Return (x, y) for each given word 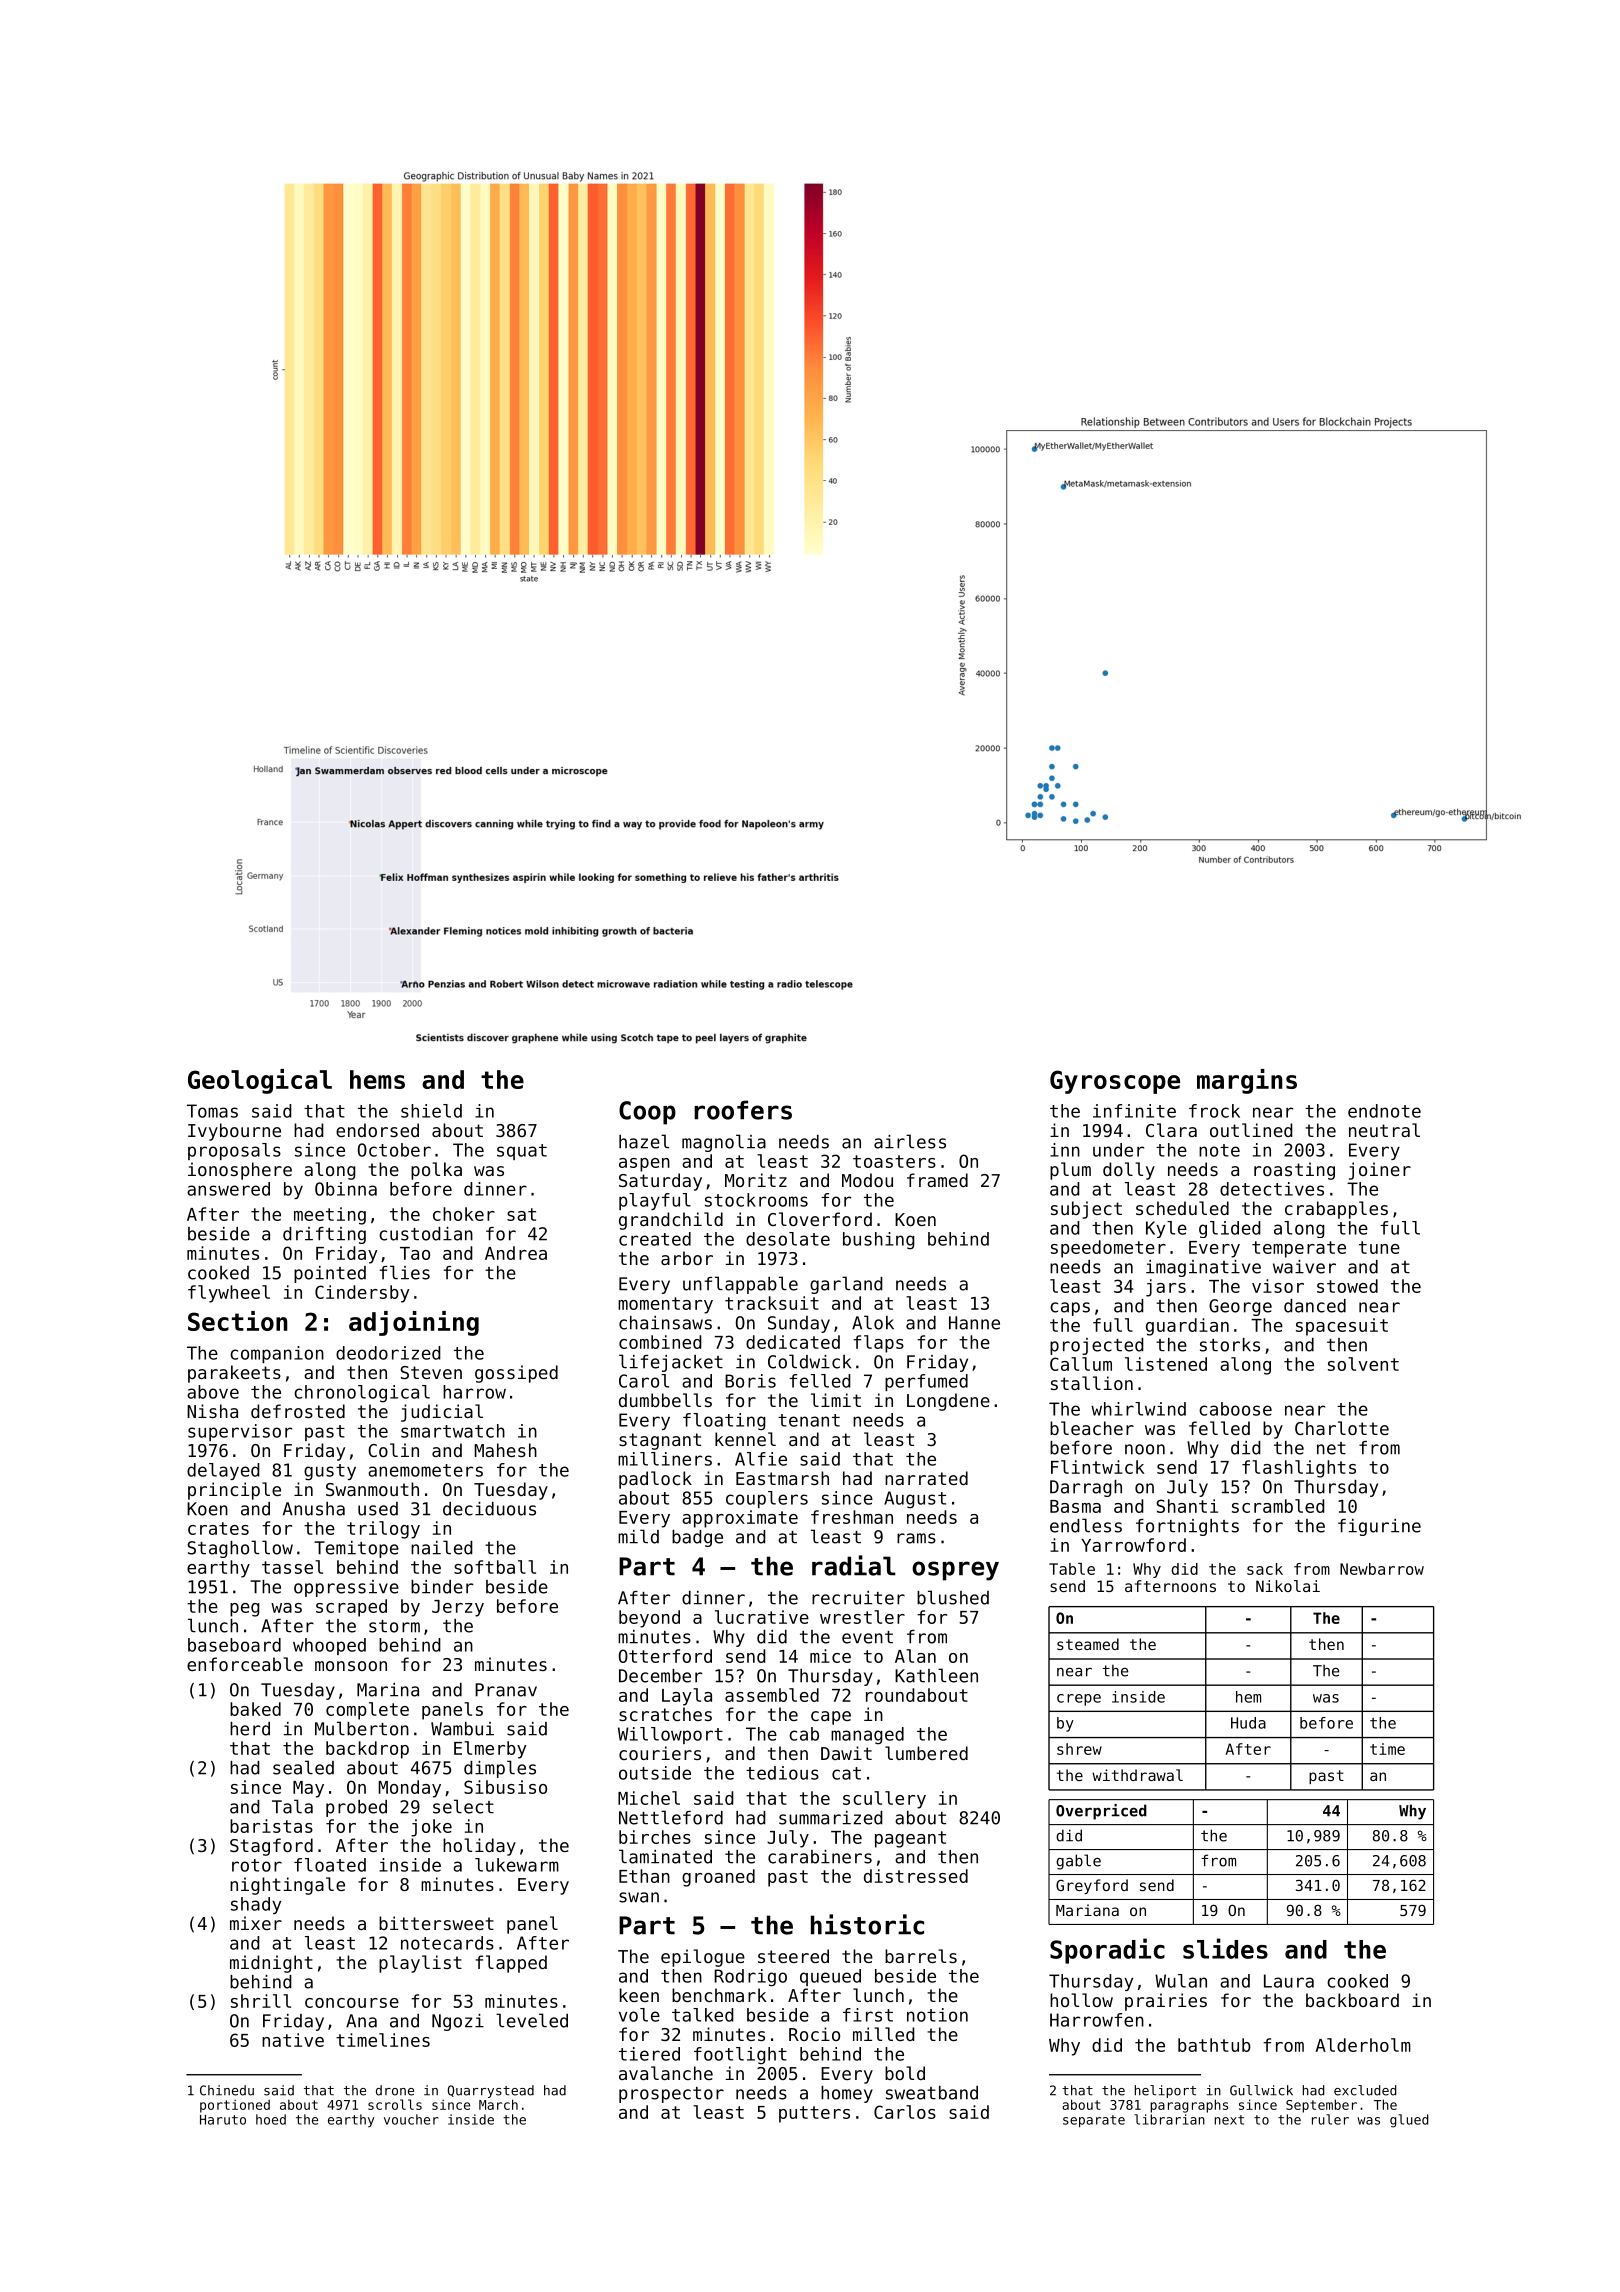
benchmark (719, 1995)
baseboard (234, 1645)
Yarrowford (1133, 1545)
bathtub (1214, 2045)
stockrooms (756, 1200)
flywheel (229, 1294)
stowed (1347, 1286)
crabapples (1336, 1210)
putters (814, 2114)
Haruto (223, 2120)
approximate (740, 1519)
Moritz (756, 1180)
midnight (271, 1964)
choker (464, 1214)
